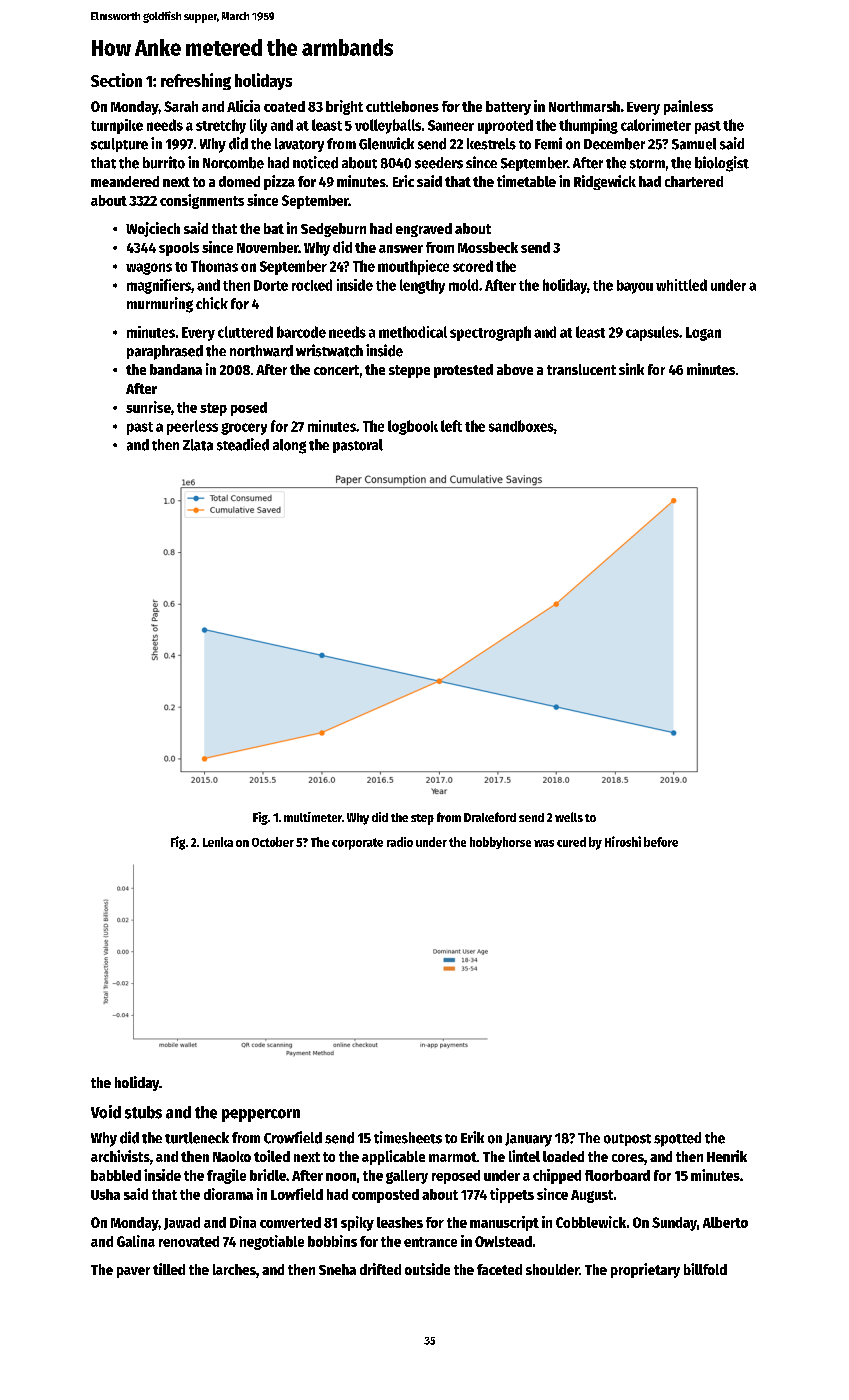  I want to click on Void, so click(106, 1112).
